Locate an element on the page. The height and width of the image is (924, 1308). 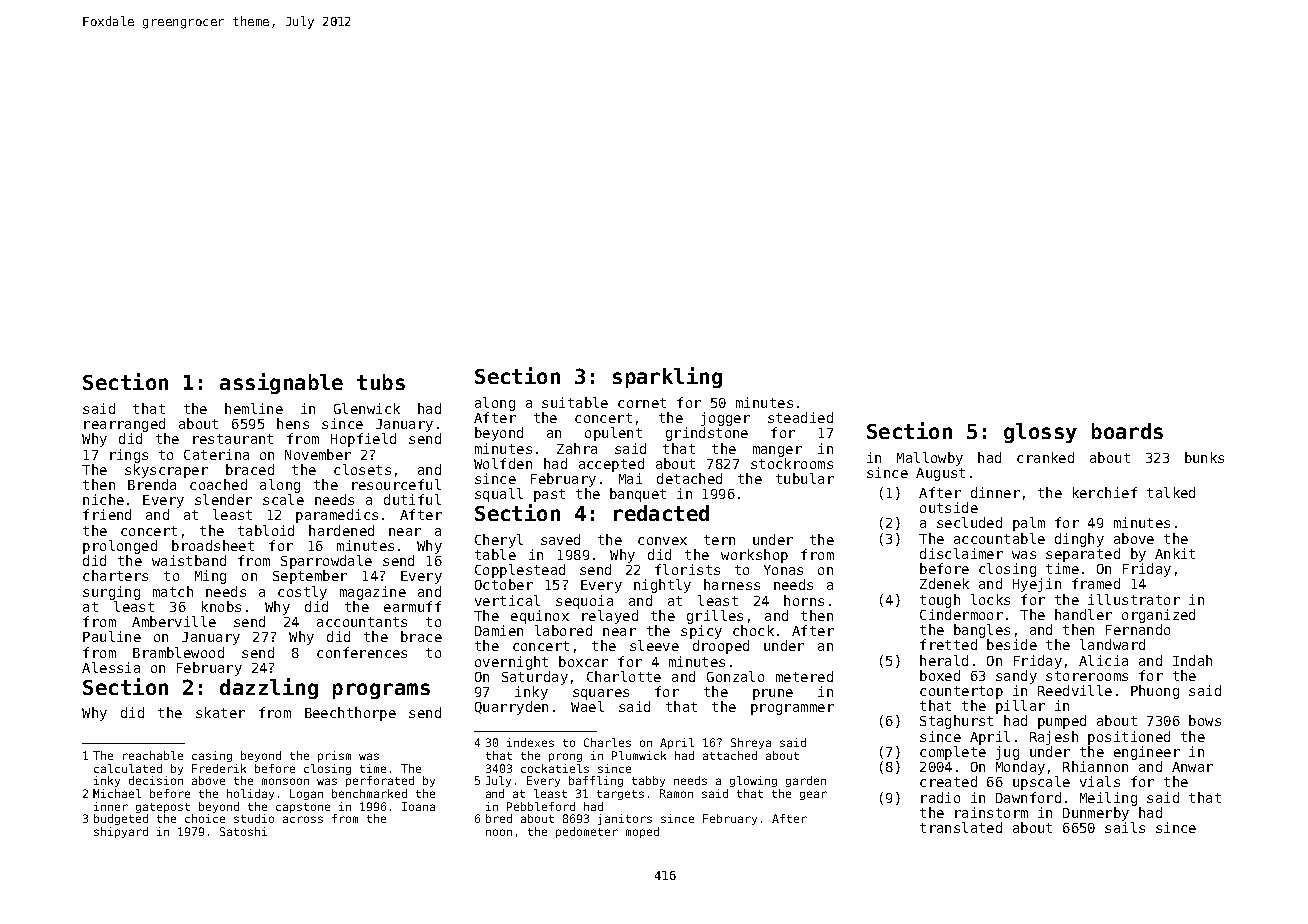
translated is located at coordinates (961, 827).
